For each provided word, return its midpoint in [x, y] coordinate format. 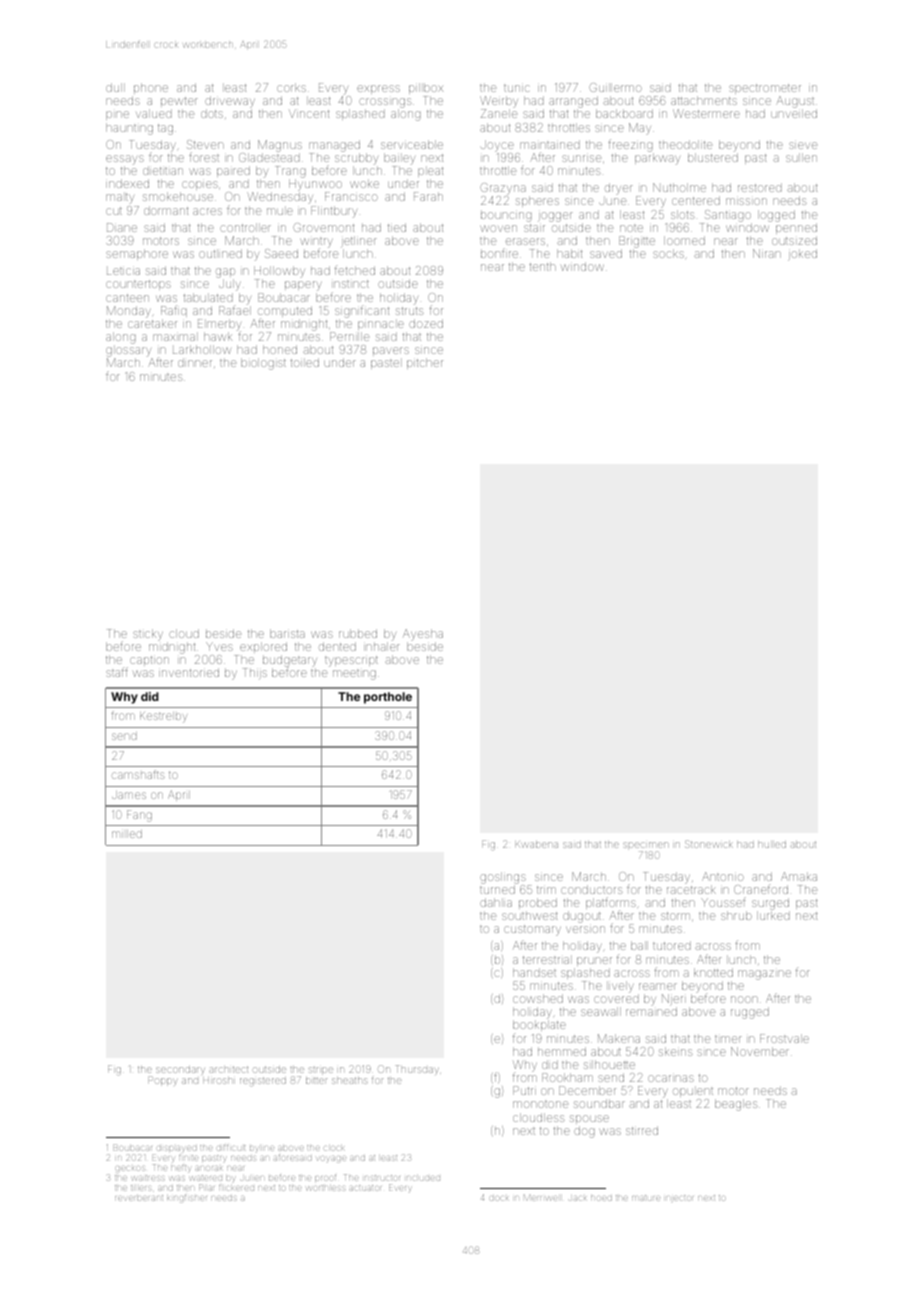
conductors [592, 889]
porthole [388, 698]
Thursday [417, 1069]
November [760, 1051]
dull [114, 87]
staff [117, 672]
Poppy [162, 1081]
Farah [428, 196]
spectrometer [765, 89]
